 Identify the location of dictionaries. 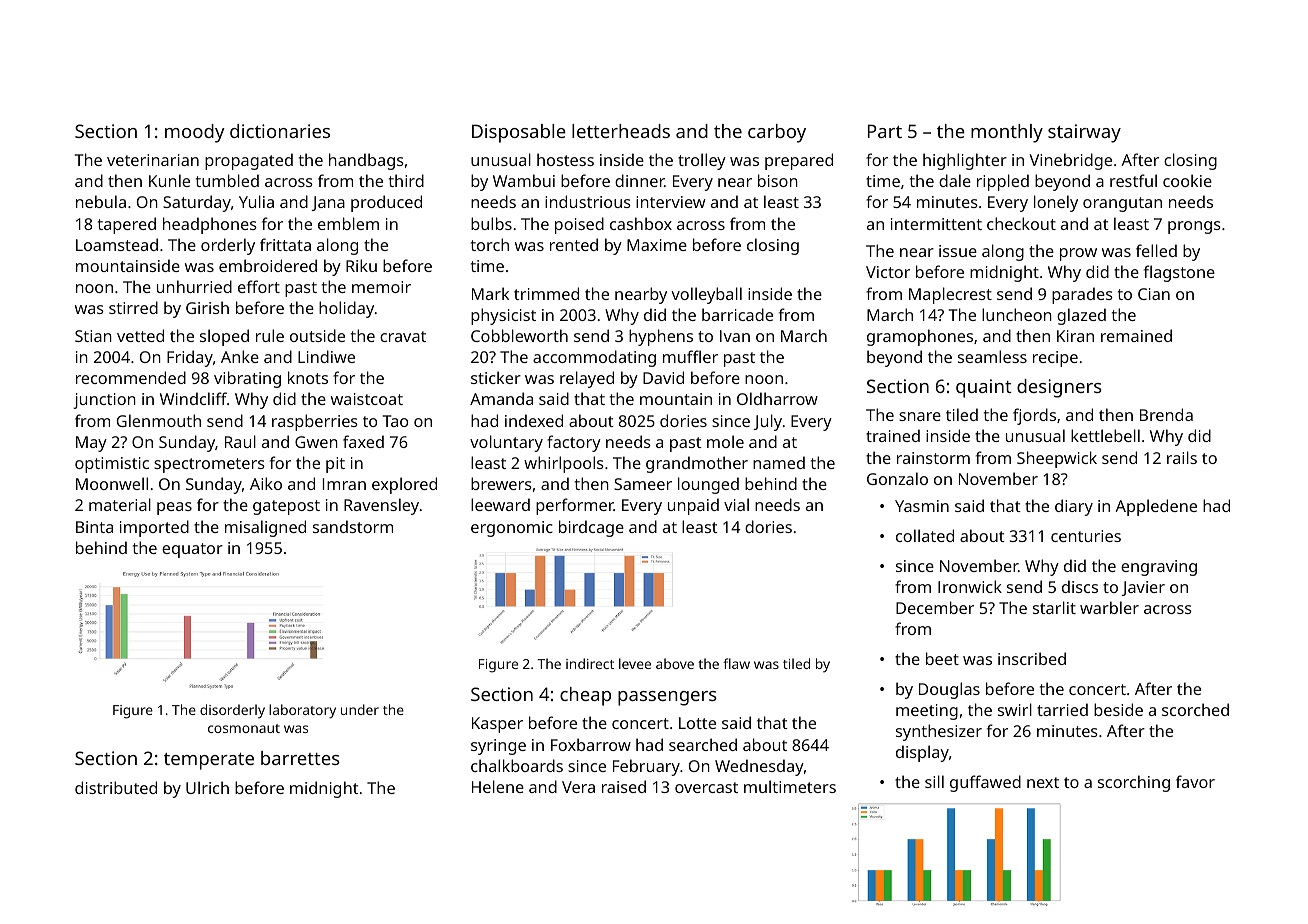
(280, 131).
